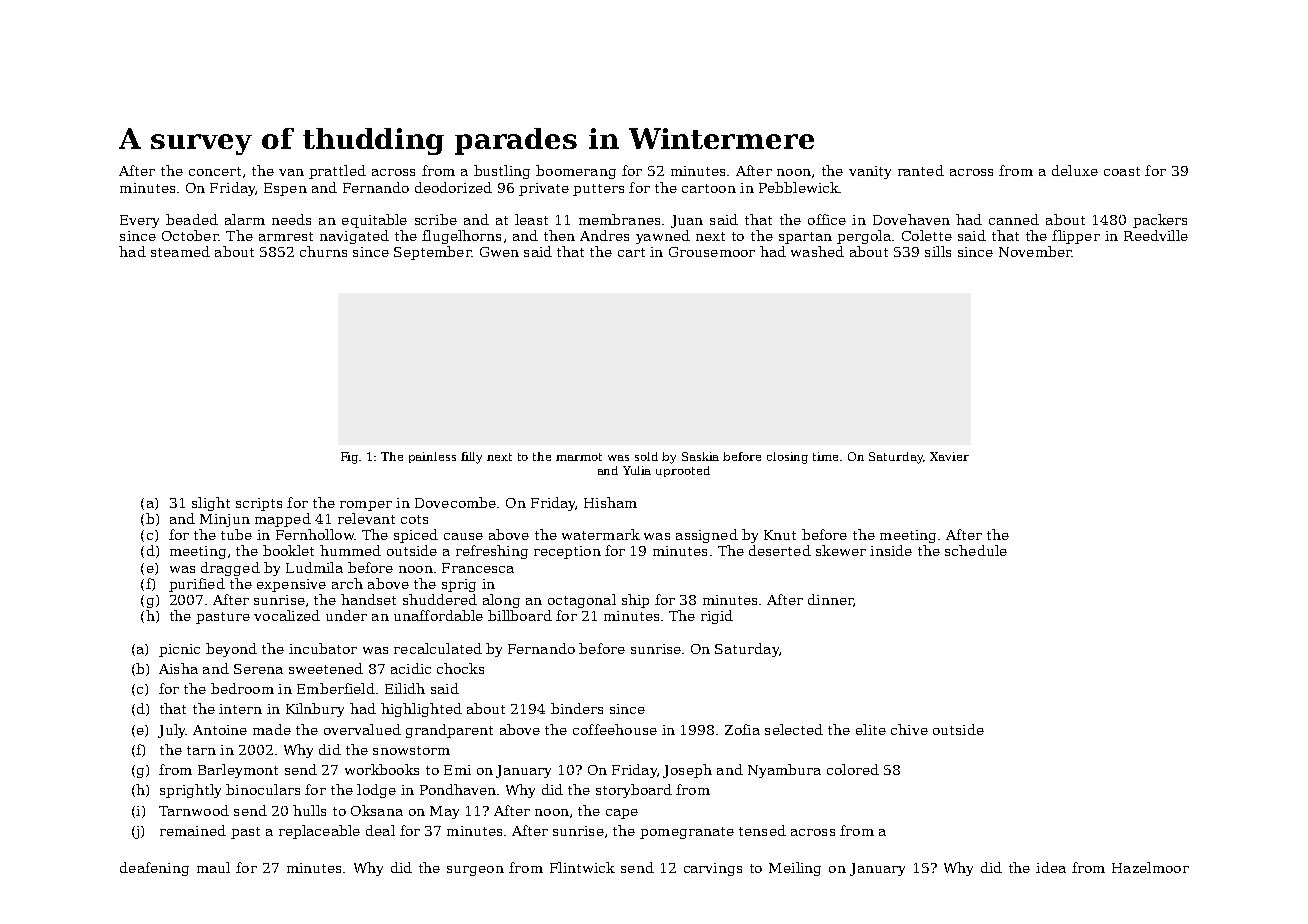 Image resolution: width=1308 pixels, height=924 pixels. Describe the element at coordinates (154, 869) in the screenshot. I see `deafening` at that location.
